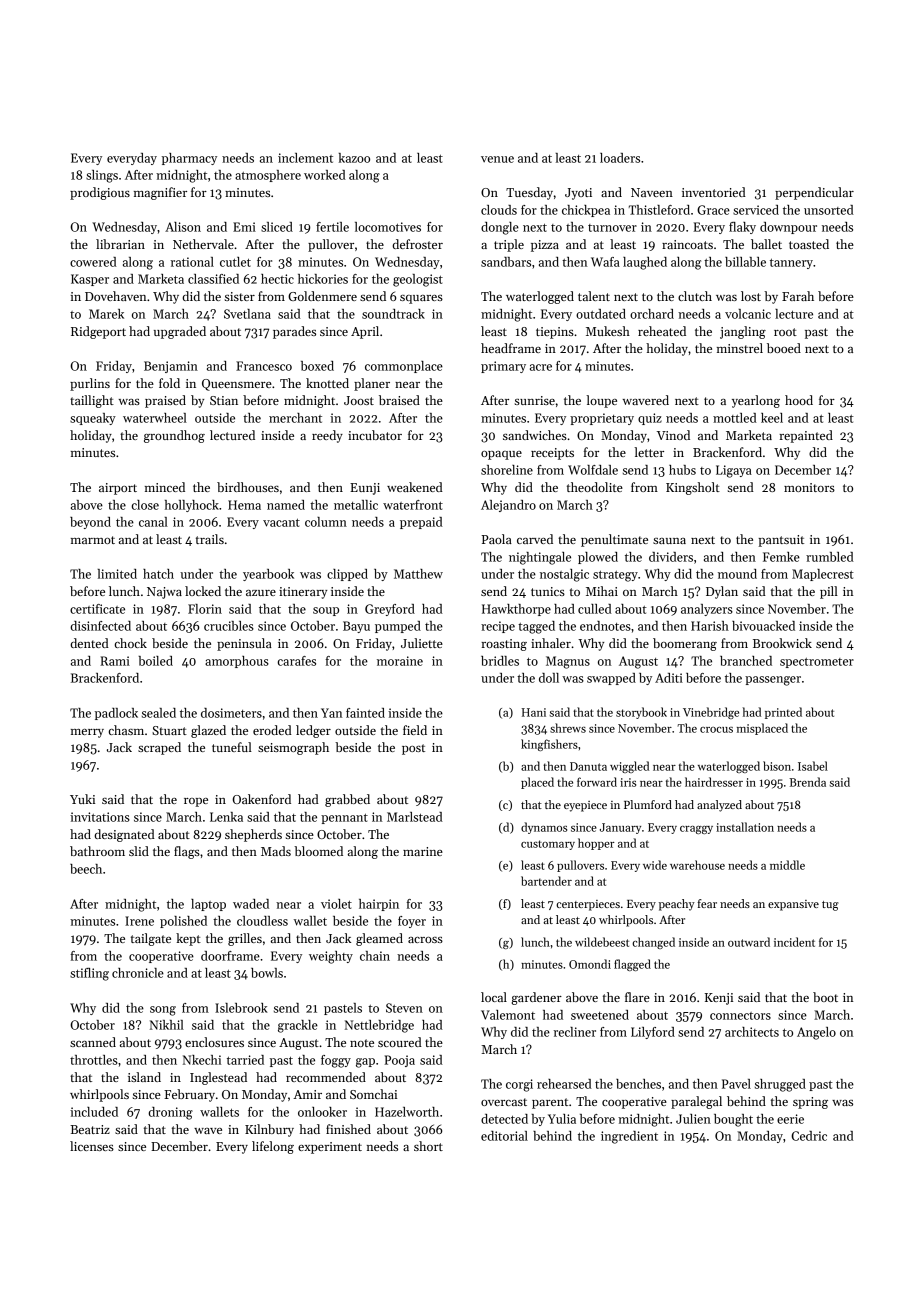  What do you see at coordinates (163, 1011) in the screenshot?
I see `song` at bounding box center [163, 1011].
